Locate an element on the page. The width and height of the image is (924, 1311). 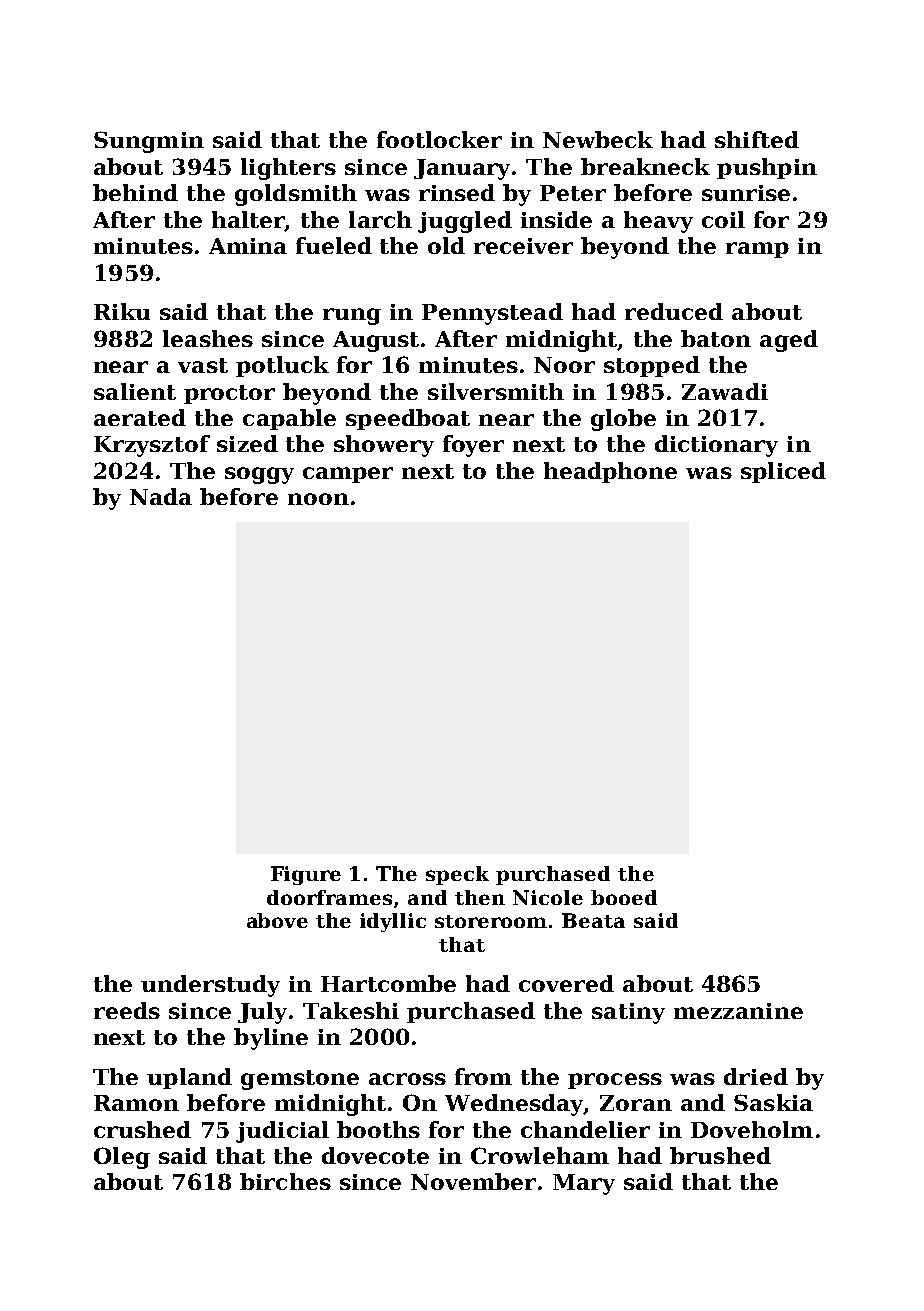
Pennystead is located at coordinates (492, 314).
